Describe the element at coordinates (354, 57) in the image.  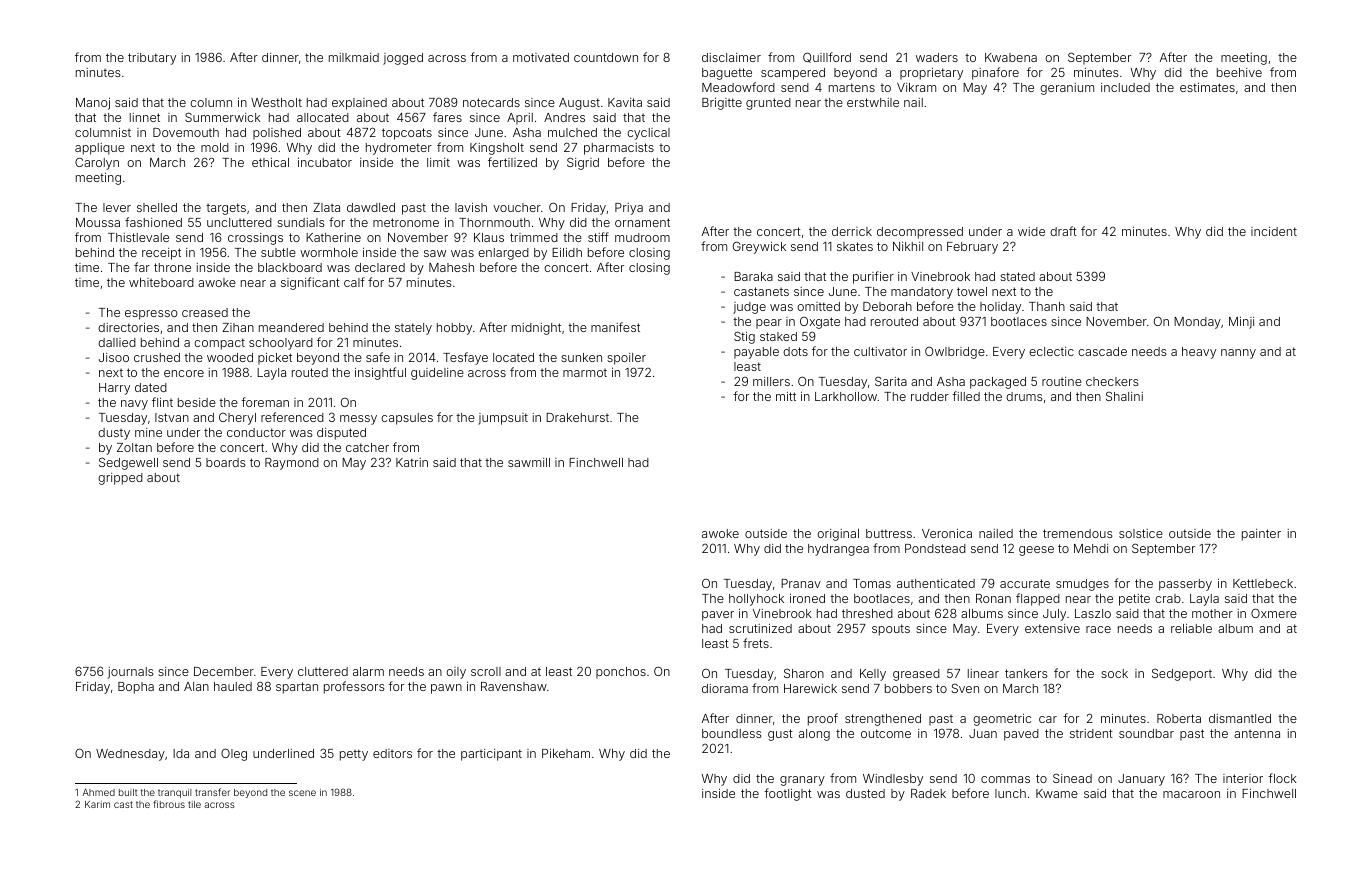
I see `milkmaid` at that location.
